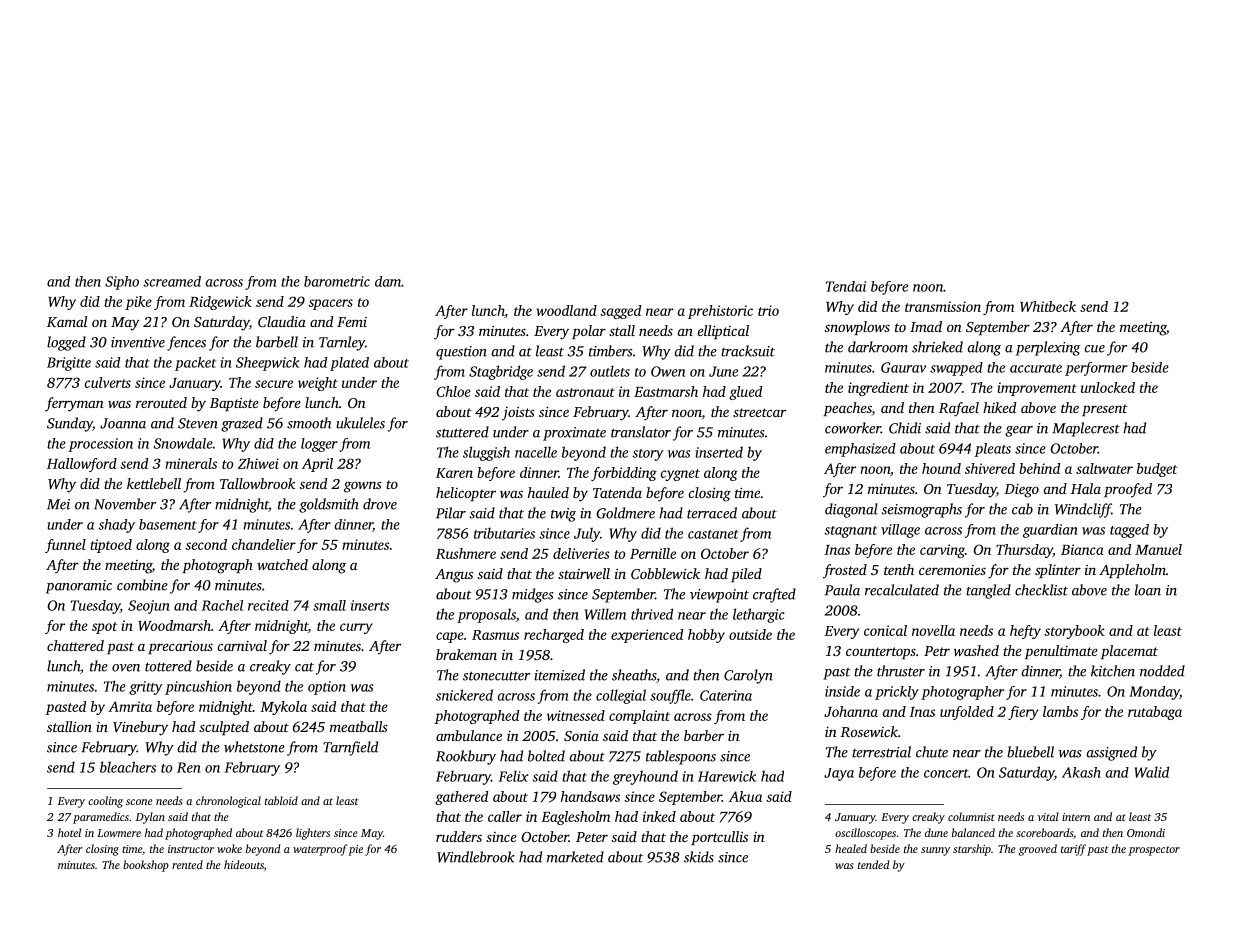 This screenshot has width=1233, height=952. I want to click on seismographs, so click(922, 510).
